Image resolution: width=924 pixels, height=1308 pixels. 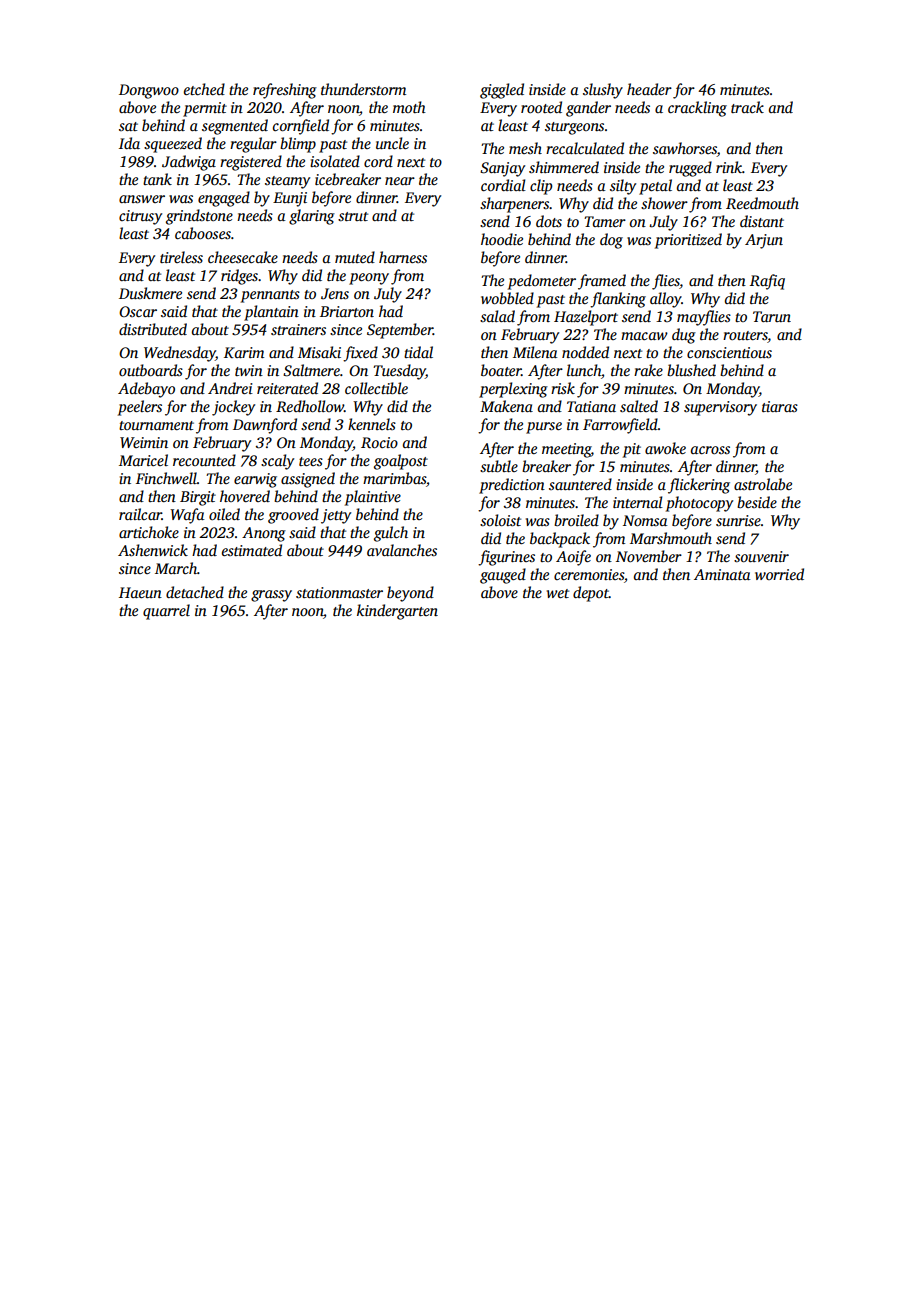 What do you see at coordinates (379, 442) in the document?
I see `Rocio` at bounding box center [379, 442].
